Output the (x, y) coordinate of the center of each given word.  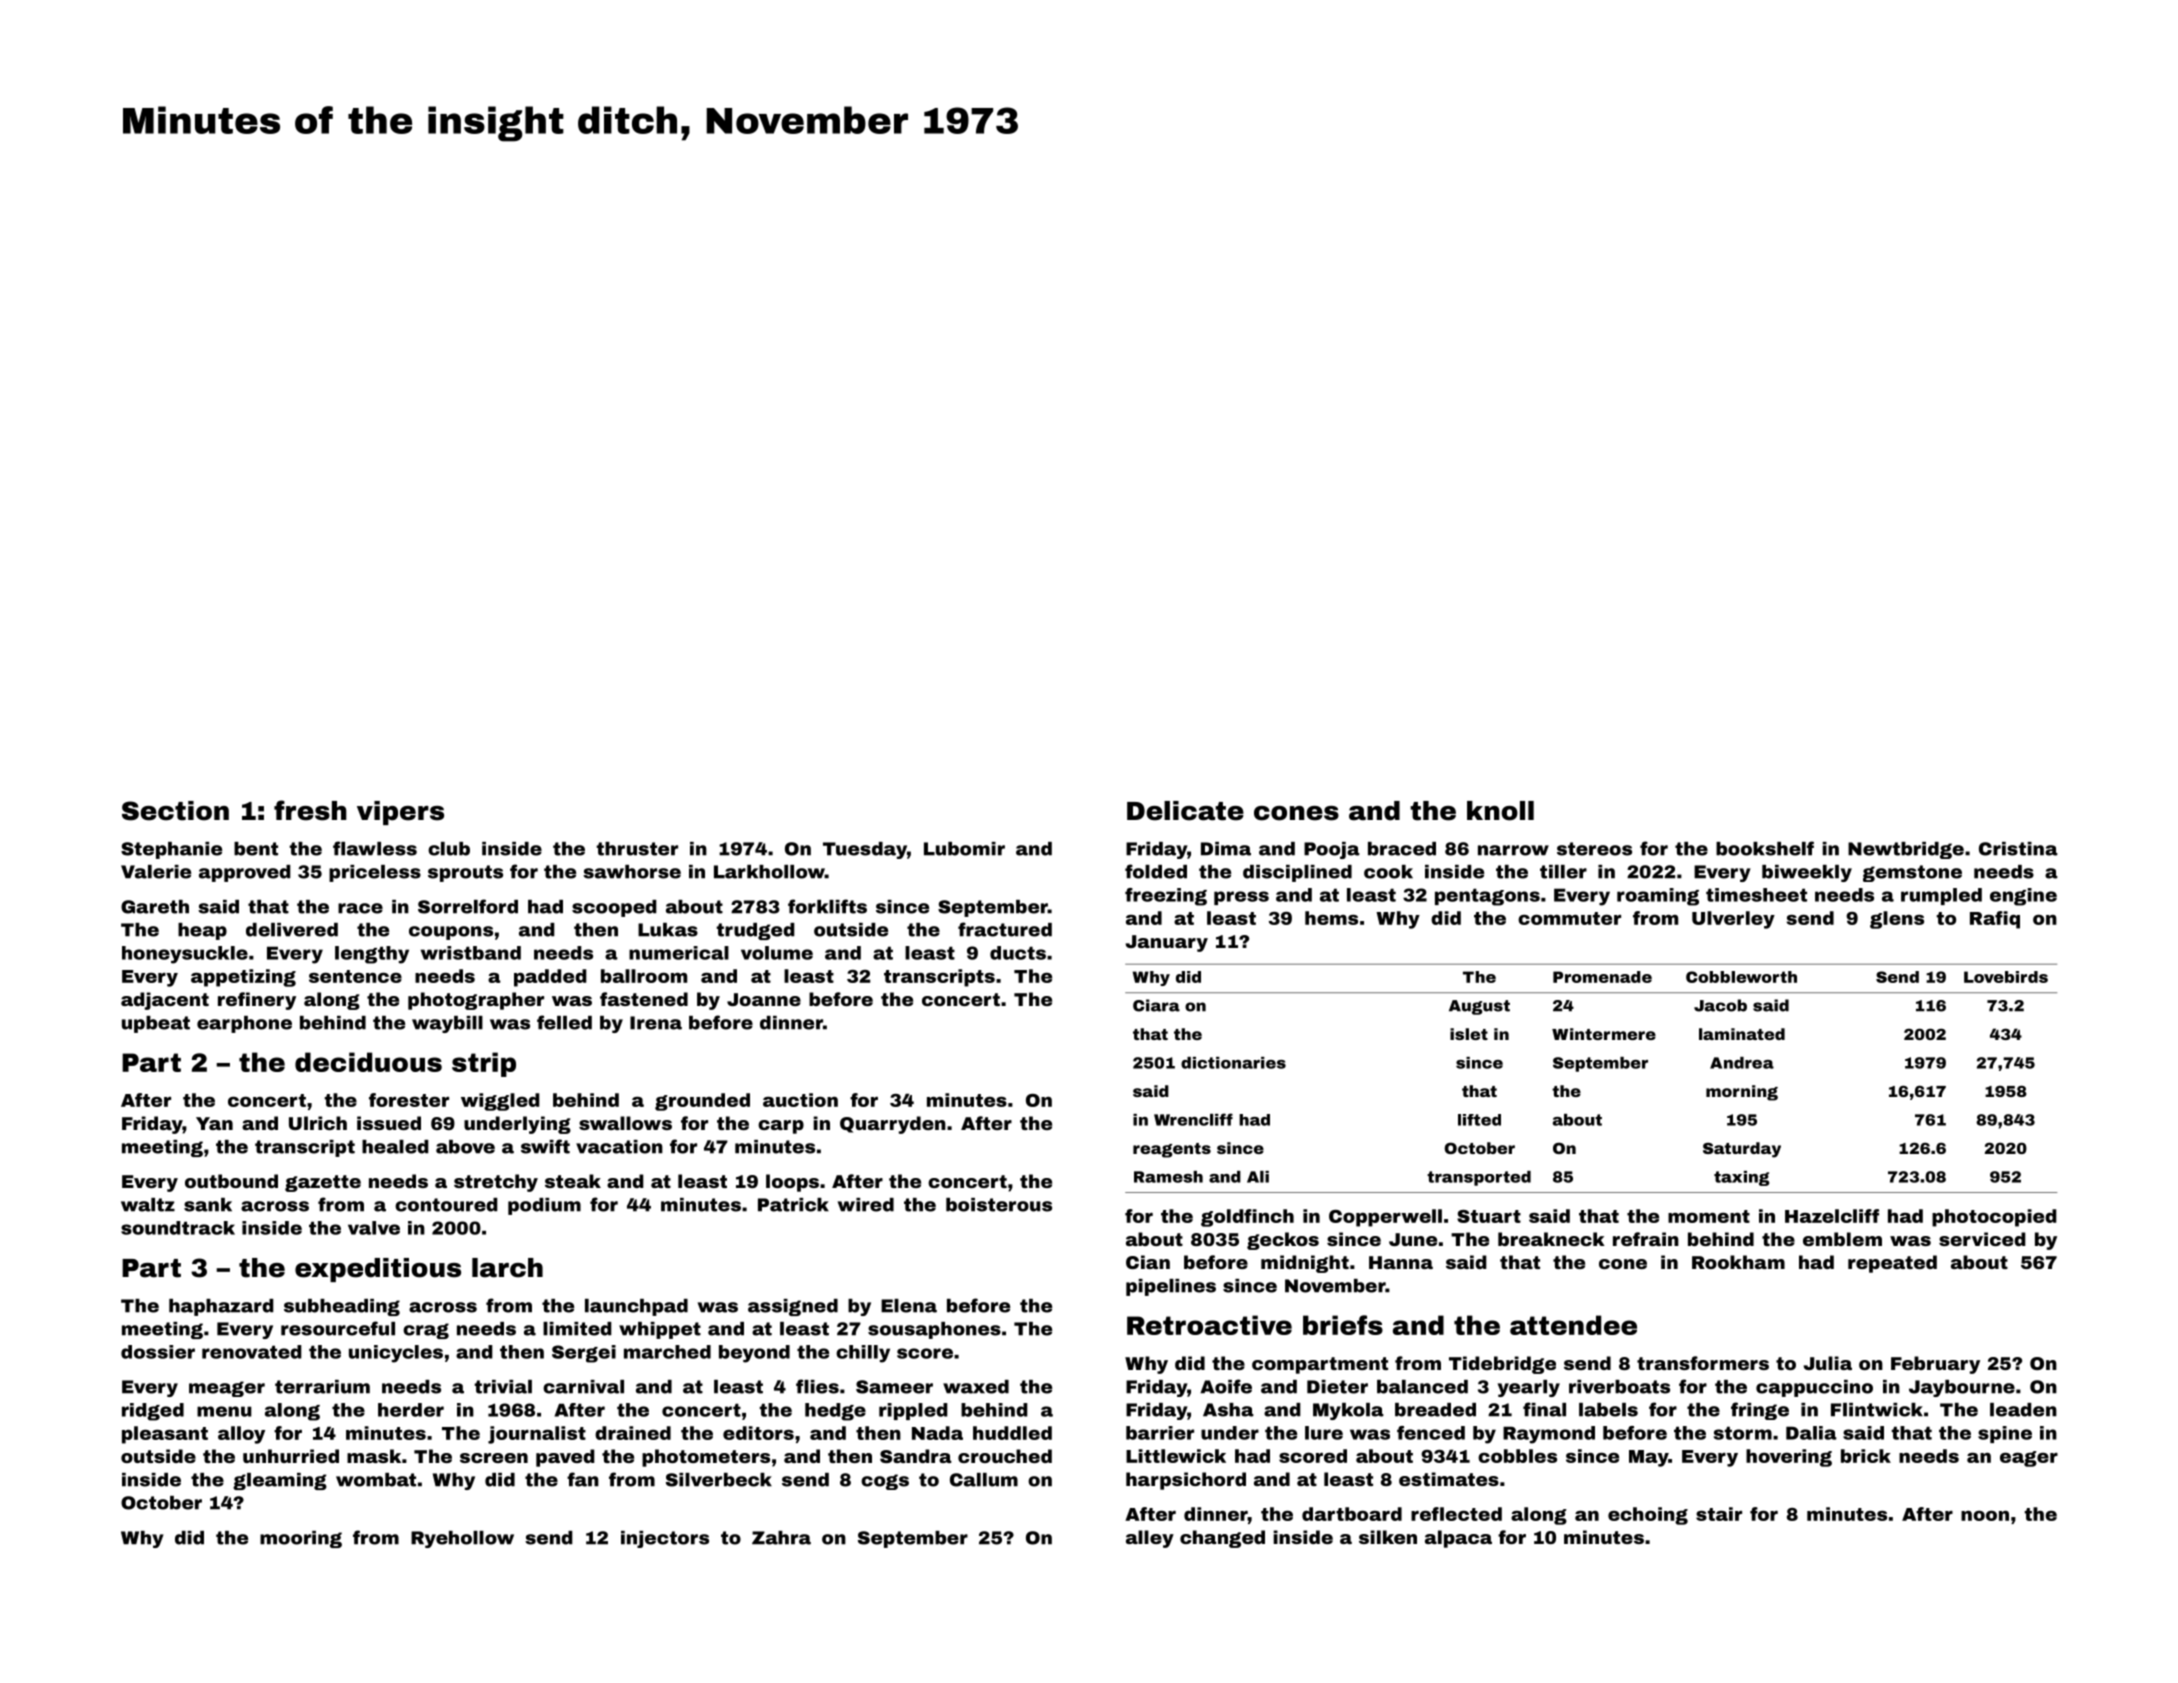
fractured (1005, 929)
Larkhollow (769, 872)
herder (411, 1410)
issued (389, 1123)
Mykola (1348, 1411)
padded (550, 978)
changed (1222, 1539)
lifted (1479, 1120)
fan (583, 1479)
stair (1719, 1514)
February (1935, 1365)
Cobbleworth (1741, 977)
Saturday (1742, 1150)
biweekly (1807, 873)
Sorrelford (468, 906)
